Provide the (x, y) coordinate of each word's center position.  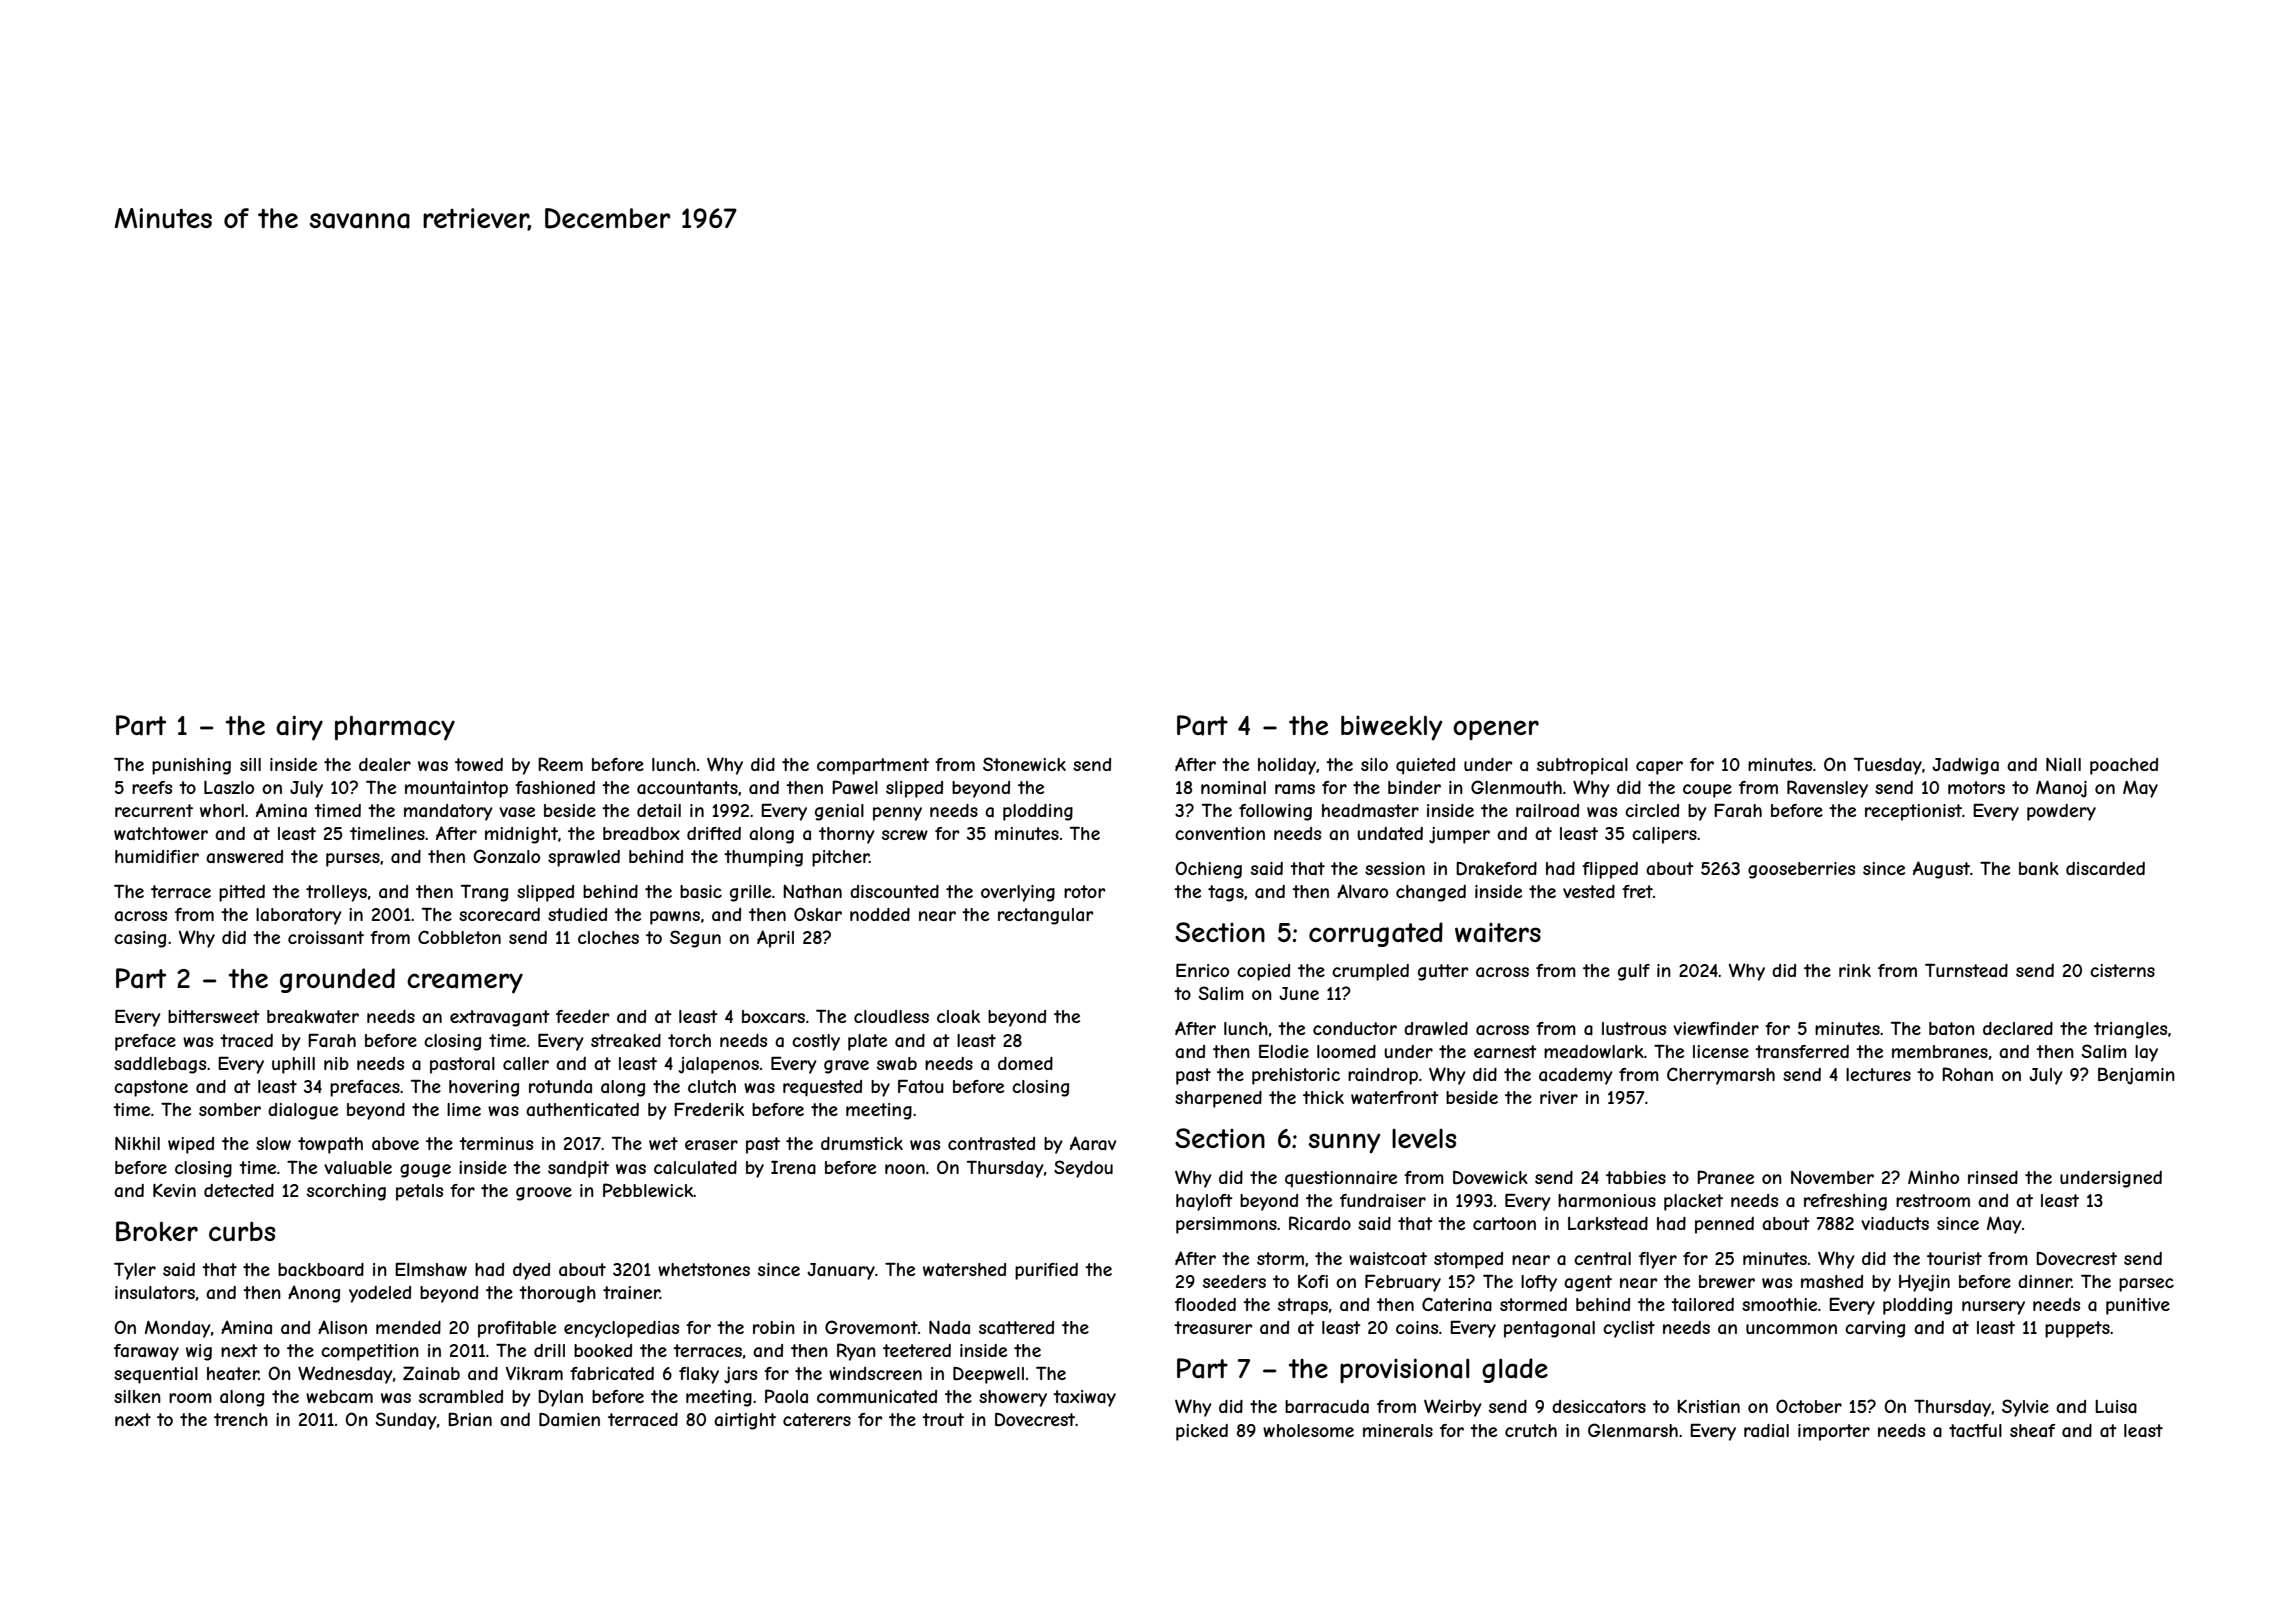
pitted (242, 893)
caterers (817, 1419)
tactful (1975, 1430)
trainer (631, 1292)
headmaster (1370, 810)
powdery (2061, 812)
